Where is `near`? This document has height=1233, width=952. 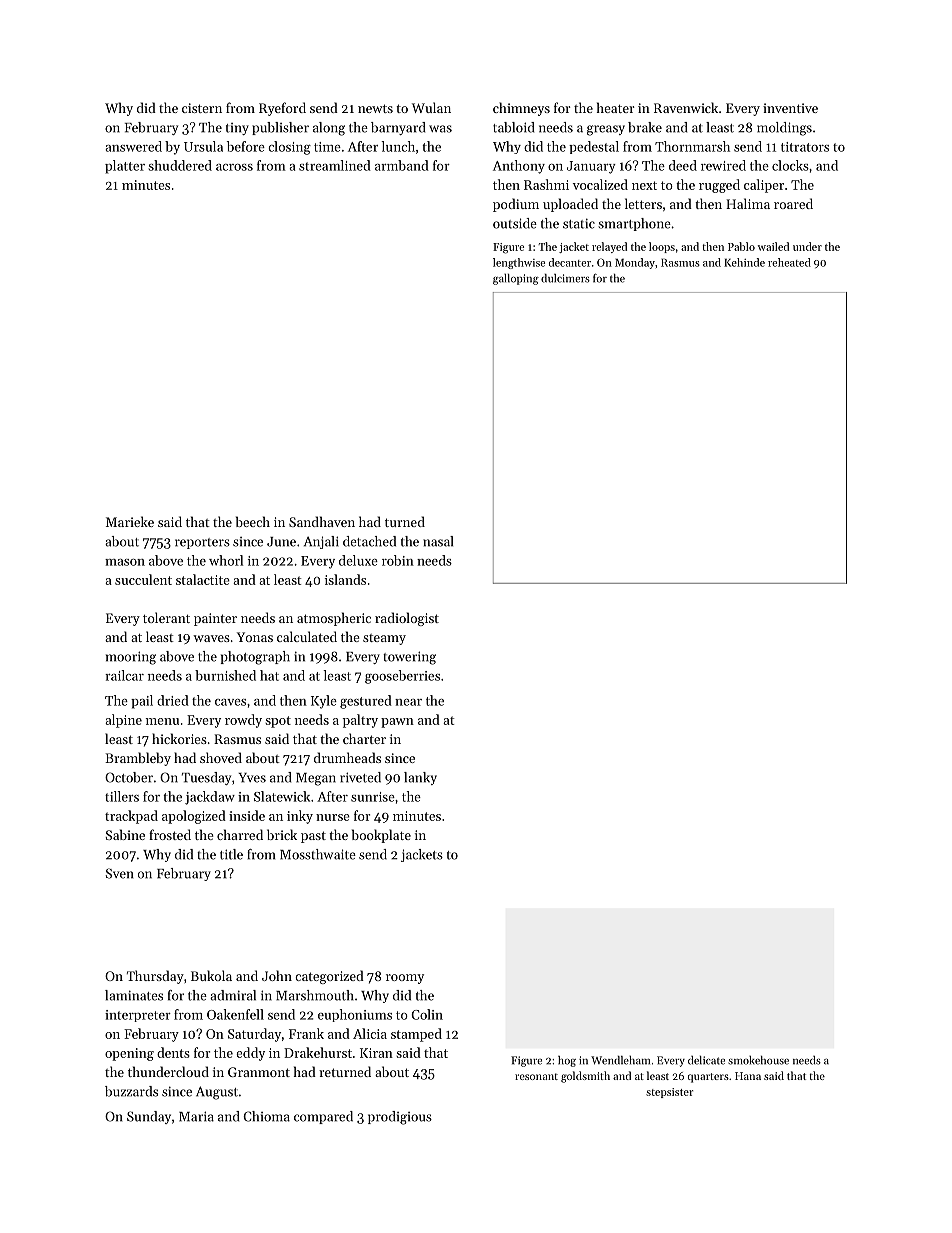 near is located at coordinates (408, 702).
